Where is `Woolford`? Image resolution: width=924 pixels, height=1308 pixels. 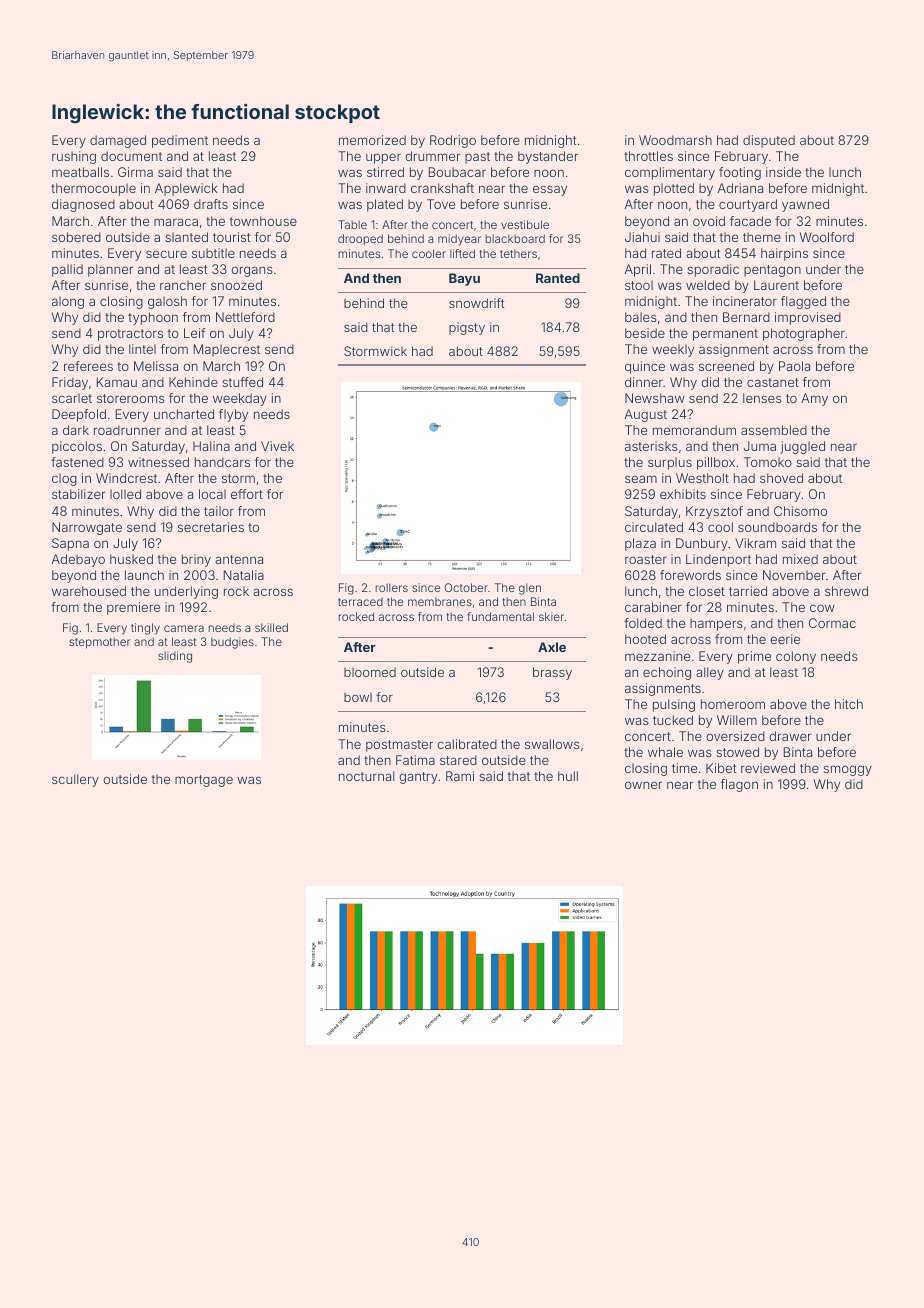
Woolford is located at coordinates (827, 237).
